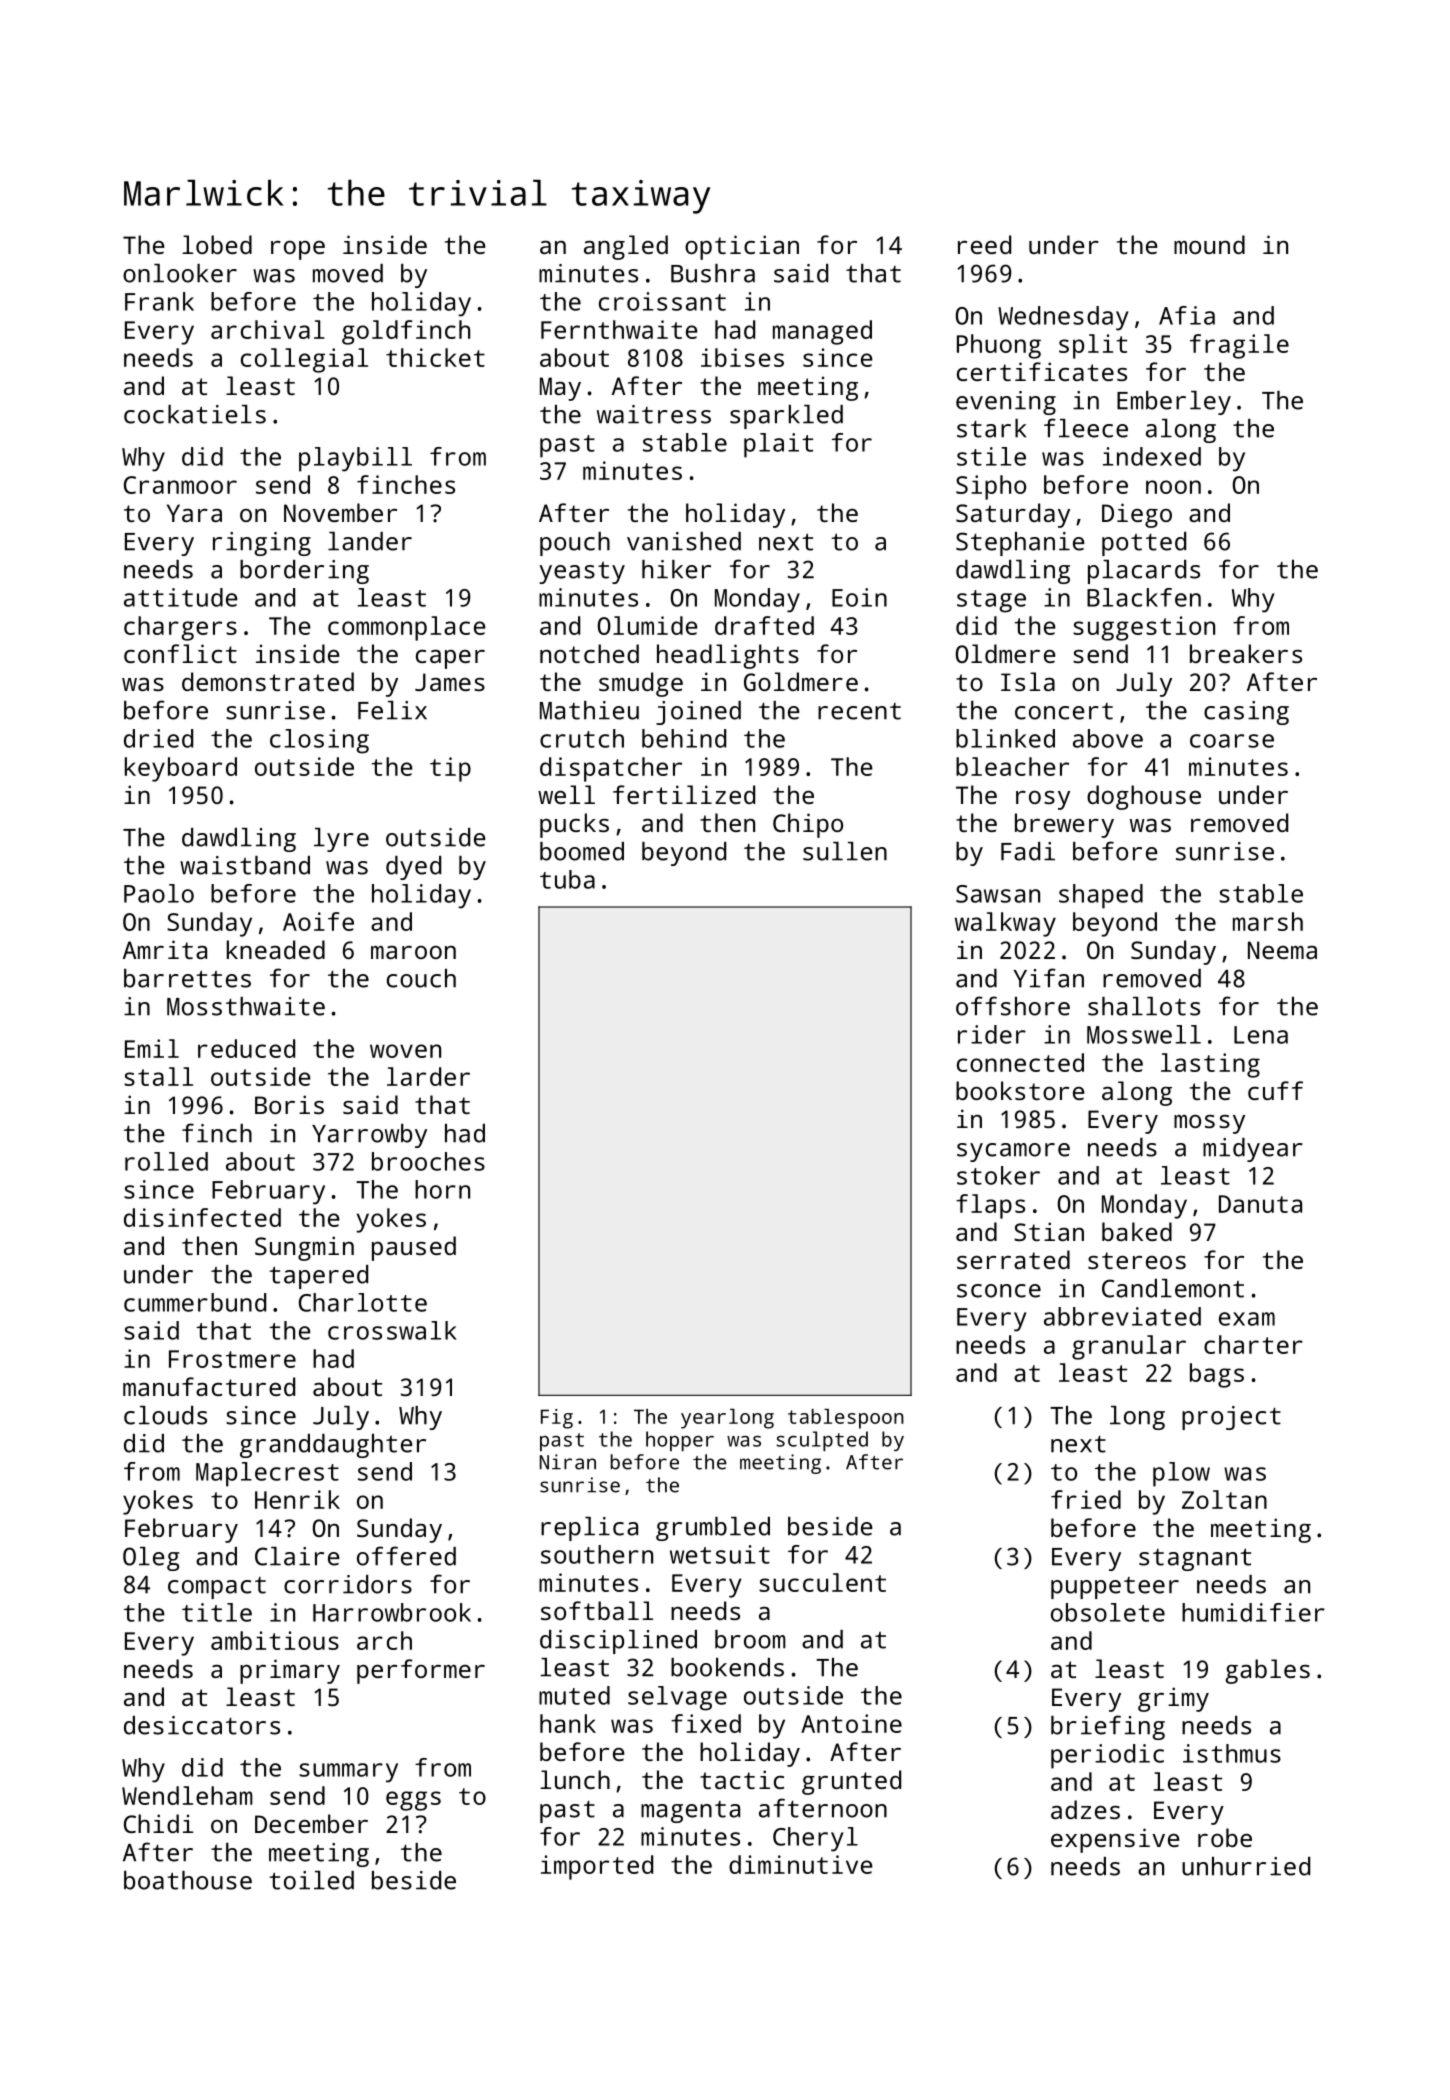  Describe the element at coordinates (1122, 1316) in the document. I see `abbreviated` at that location.
